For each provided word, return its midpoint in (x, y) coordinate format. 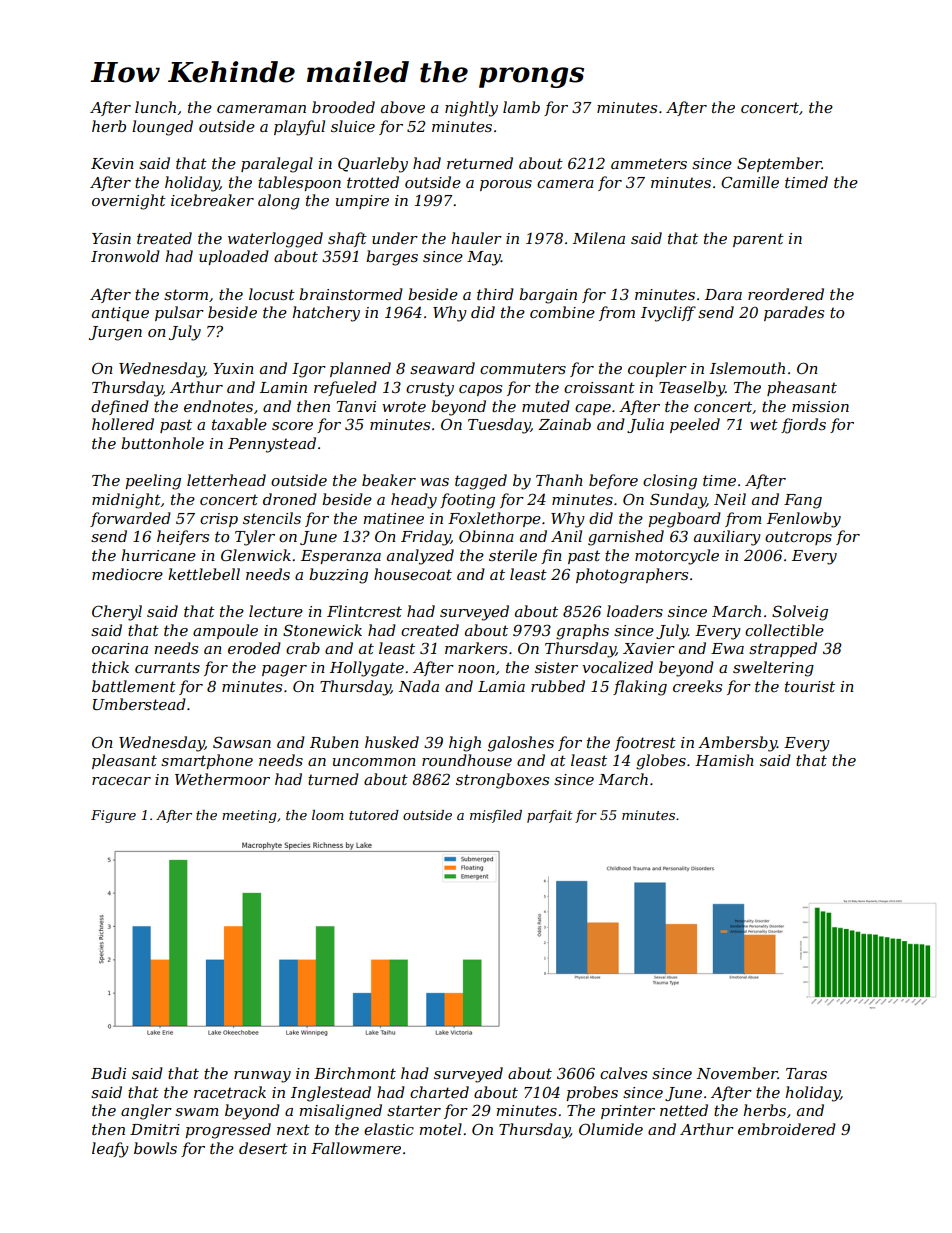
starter (414, 1110)
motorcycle (677, 557)
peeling (153, 482)
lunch (155, 107)
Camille (750, 182)
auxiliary (727, 538)
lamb (521, 107)
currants (167, 667)
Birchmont (355, 1073)
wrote (404, 406)
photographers (632, 576)
